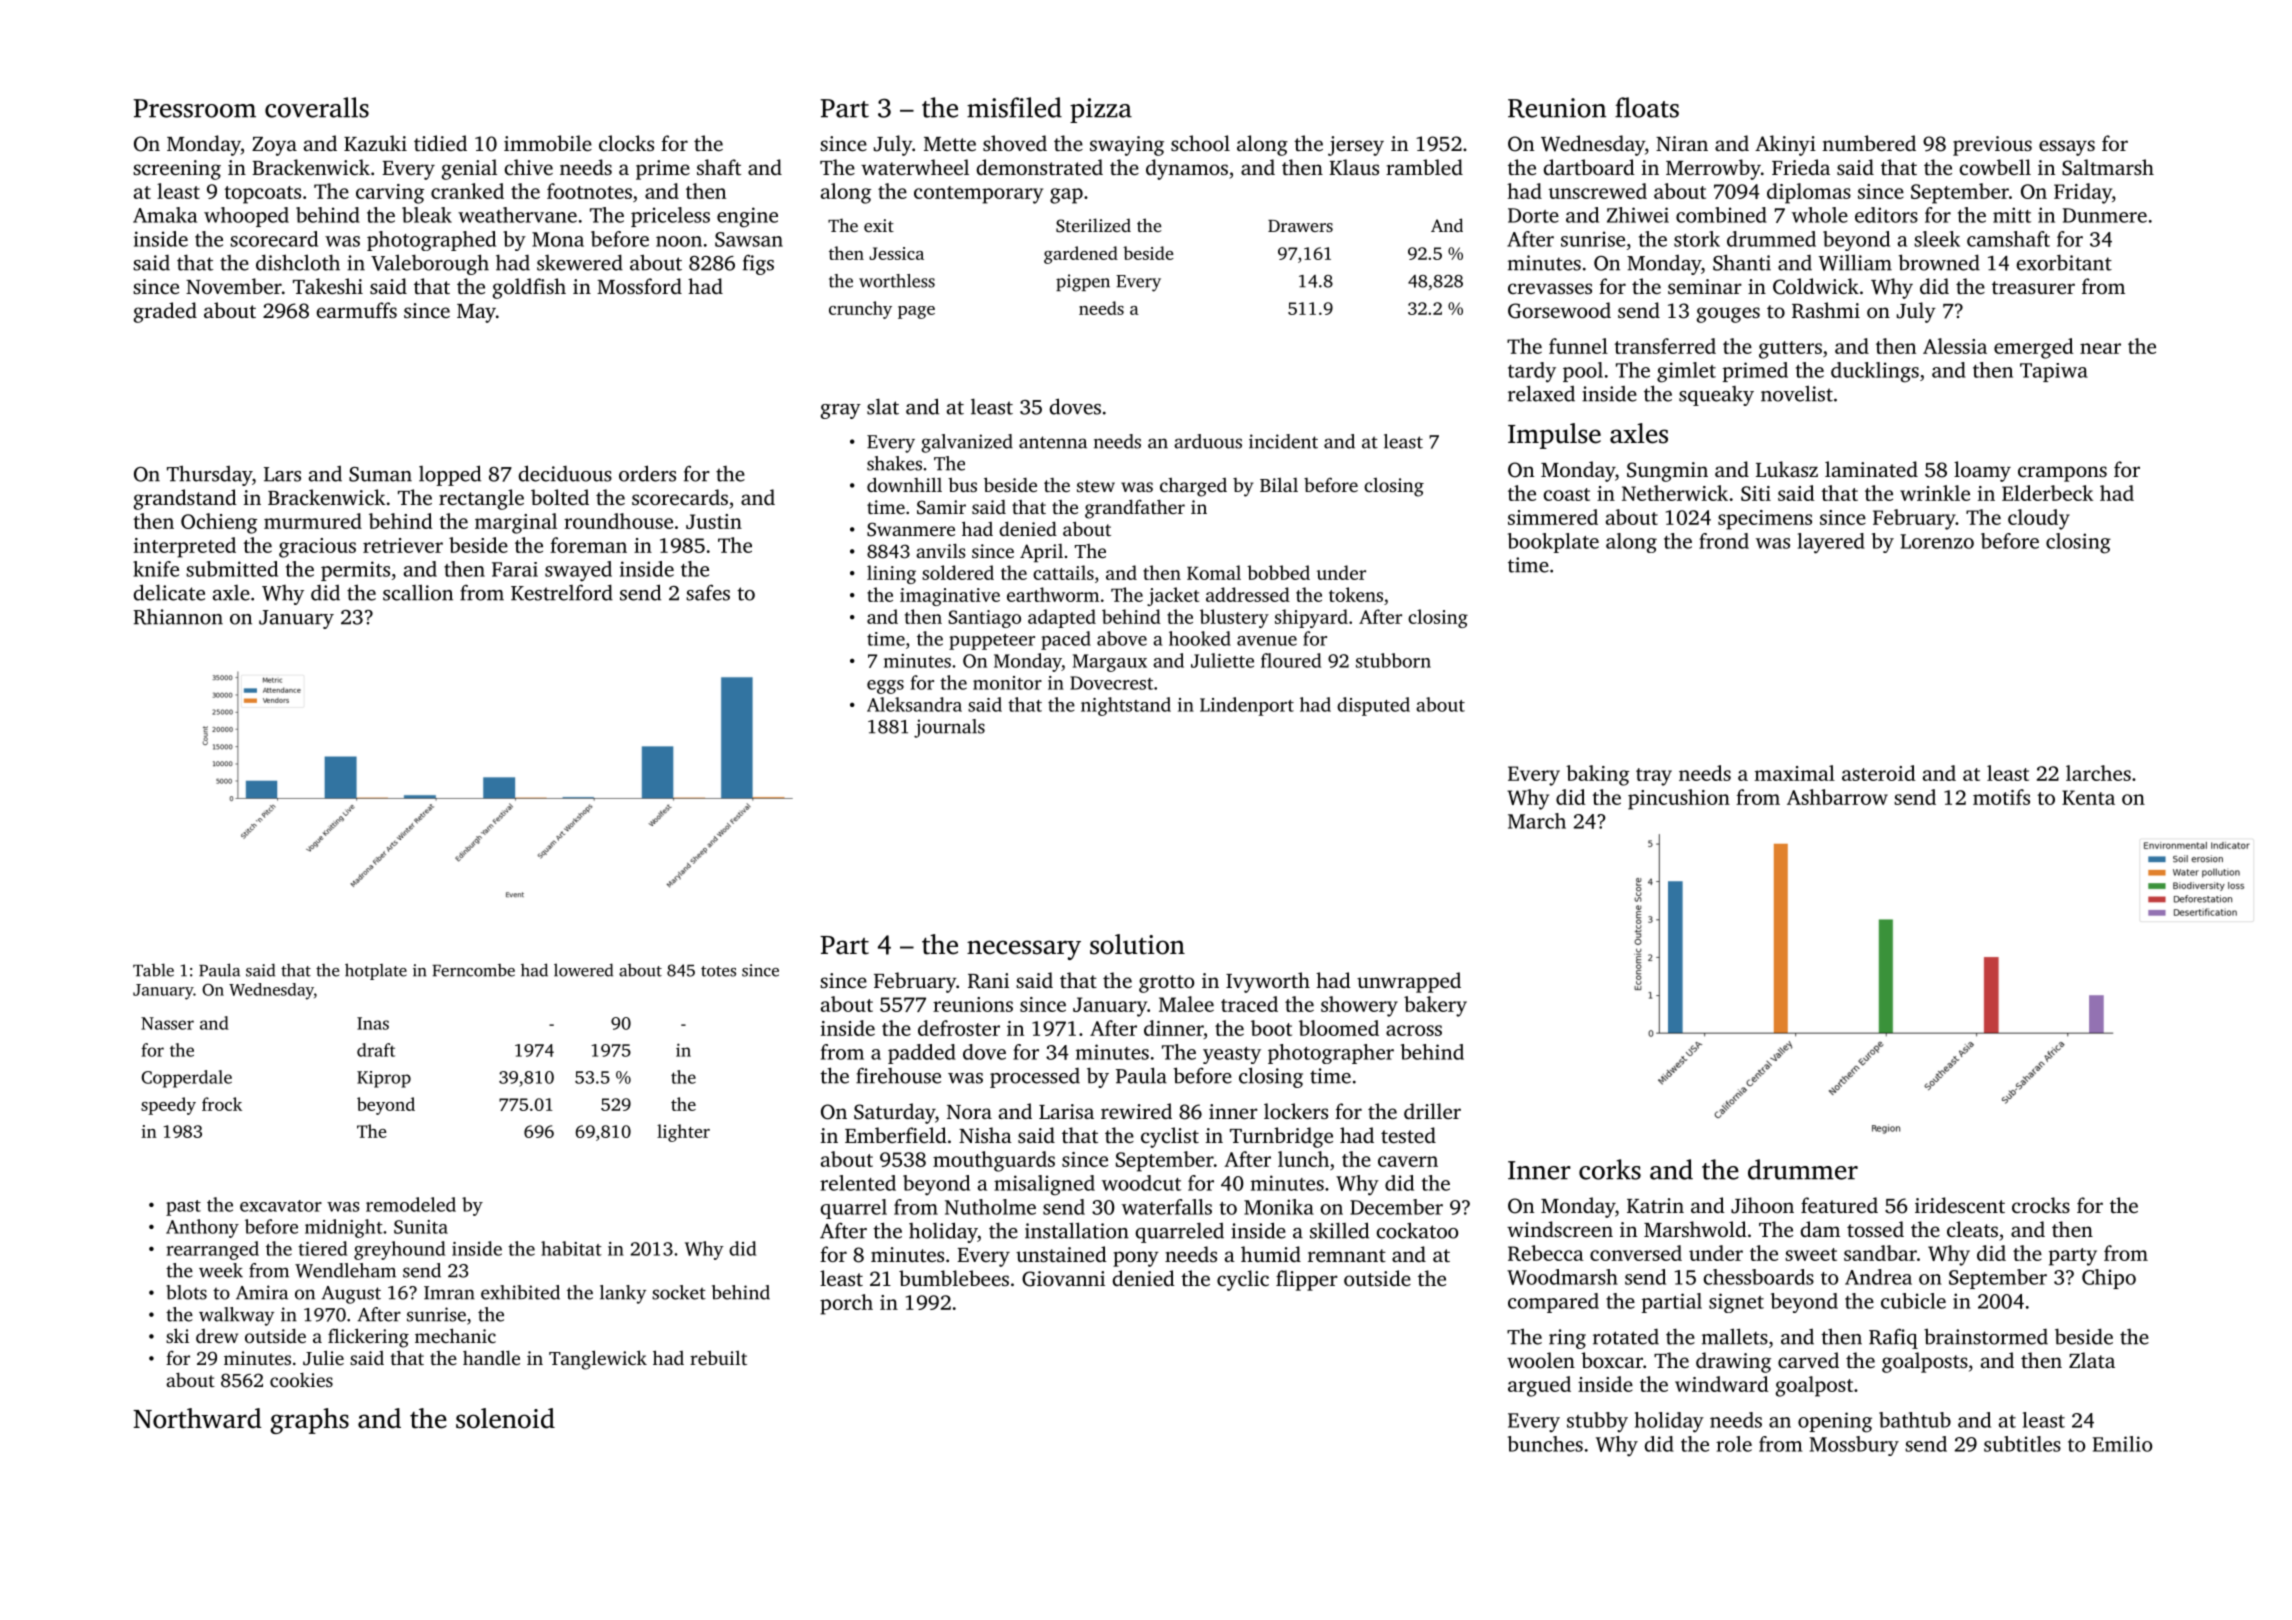  Describe the element at coordinates (505, 1418) in the page. I see `solenoid` at that location.
